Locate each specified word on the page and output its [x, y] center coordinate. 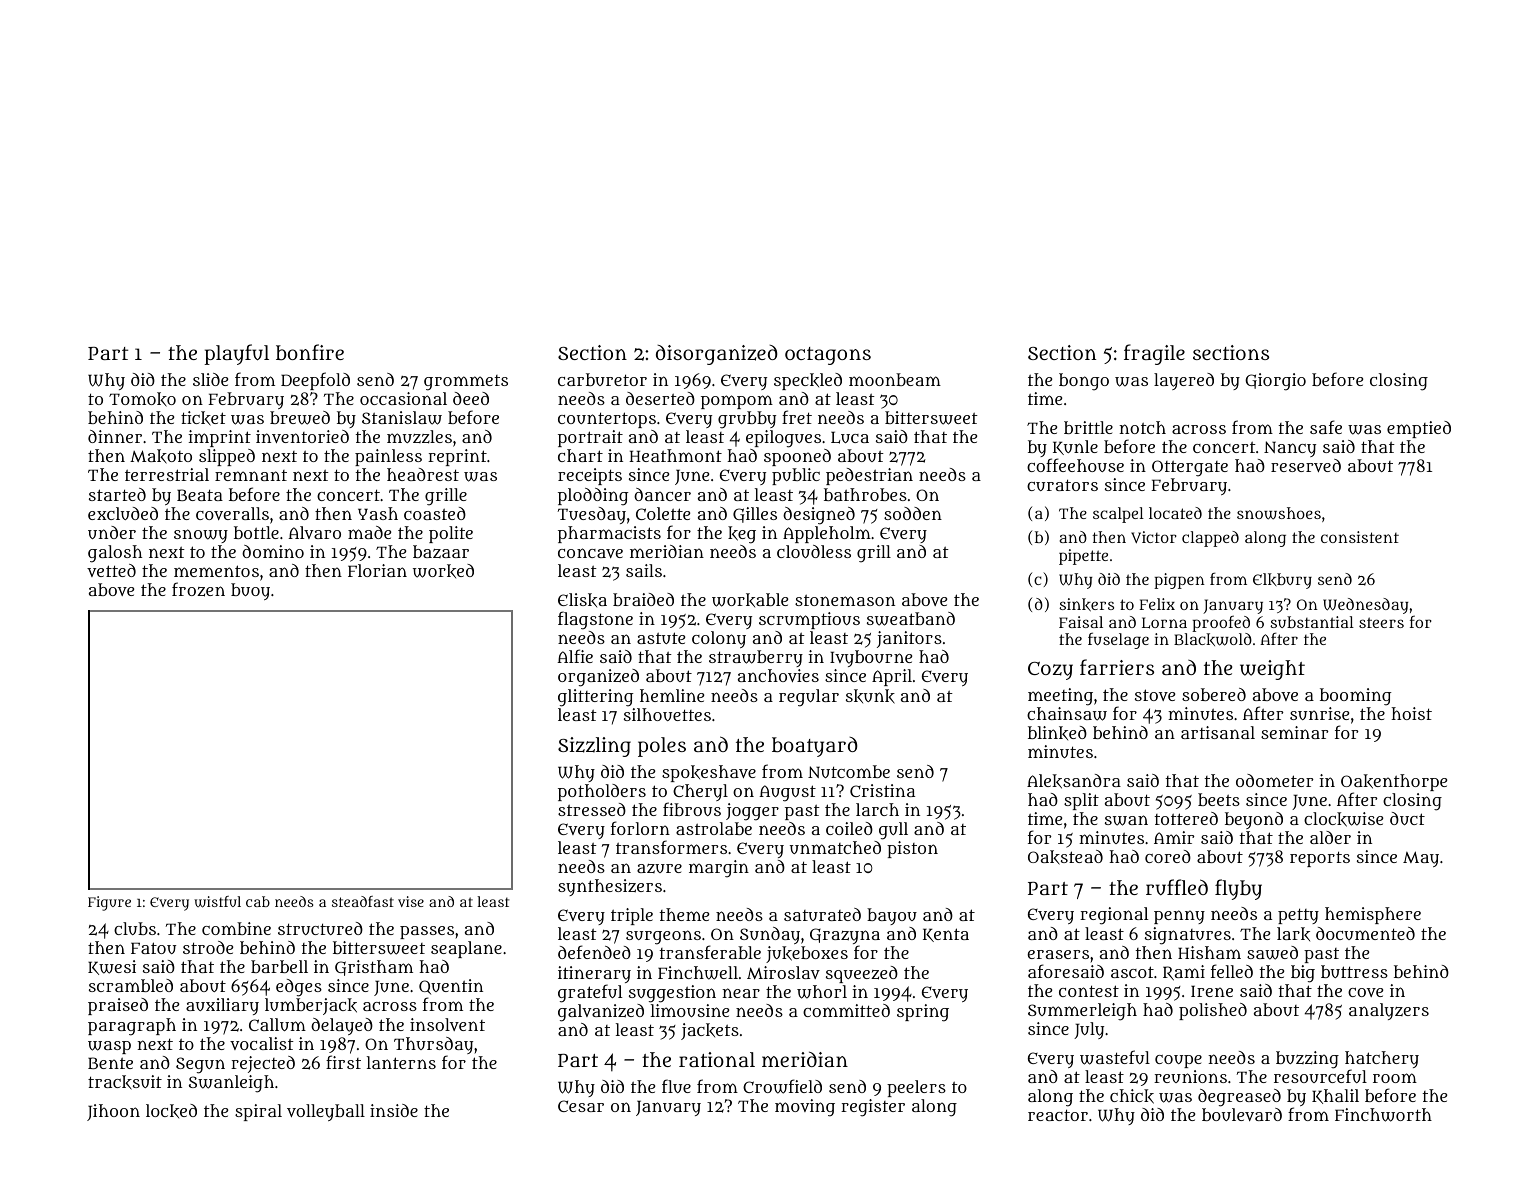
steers [1381, 622]
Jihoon [113, 1112]
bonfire [310, 352]
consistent [1360, 537]
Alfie [575, 656]
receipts [590, 476]
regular [809, 698]
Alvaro [314, 532]
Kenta [946, 935]
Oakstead [1065, 857]
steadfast [363, 901]
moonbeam [895, 379]
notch [1142, 427]
